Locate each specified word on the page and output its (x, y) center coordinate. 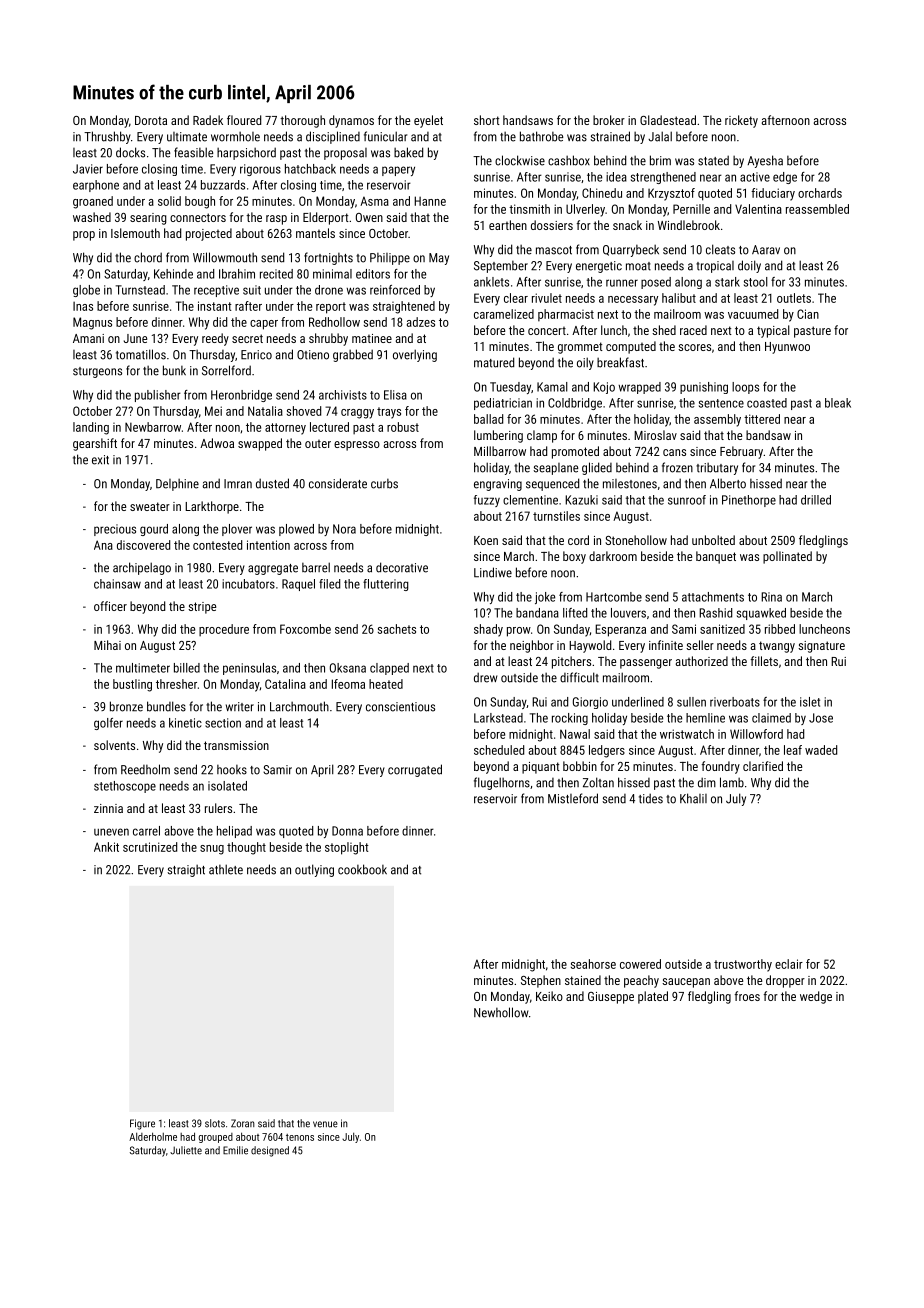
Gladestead (668, 120)
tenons (300, 1137)
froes (747, 996)
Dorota (151, 120)
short (487, 120)
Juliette (186, 1150)
